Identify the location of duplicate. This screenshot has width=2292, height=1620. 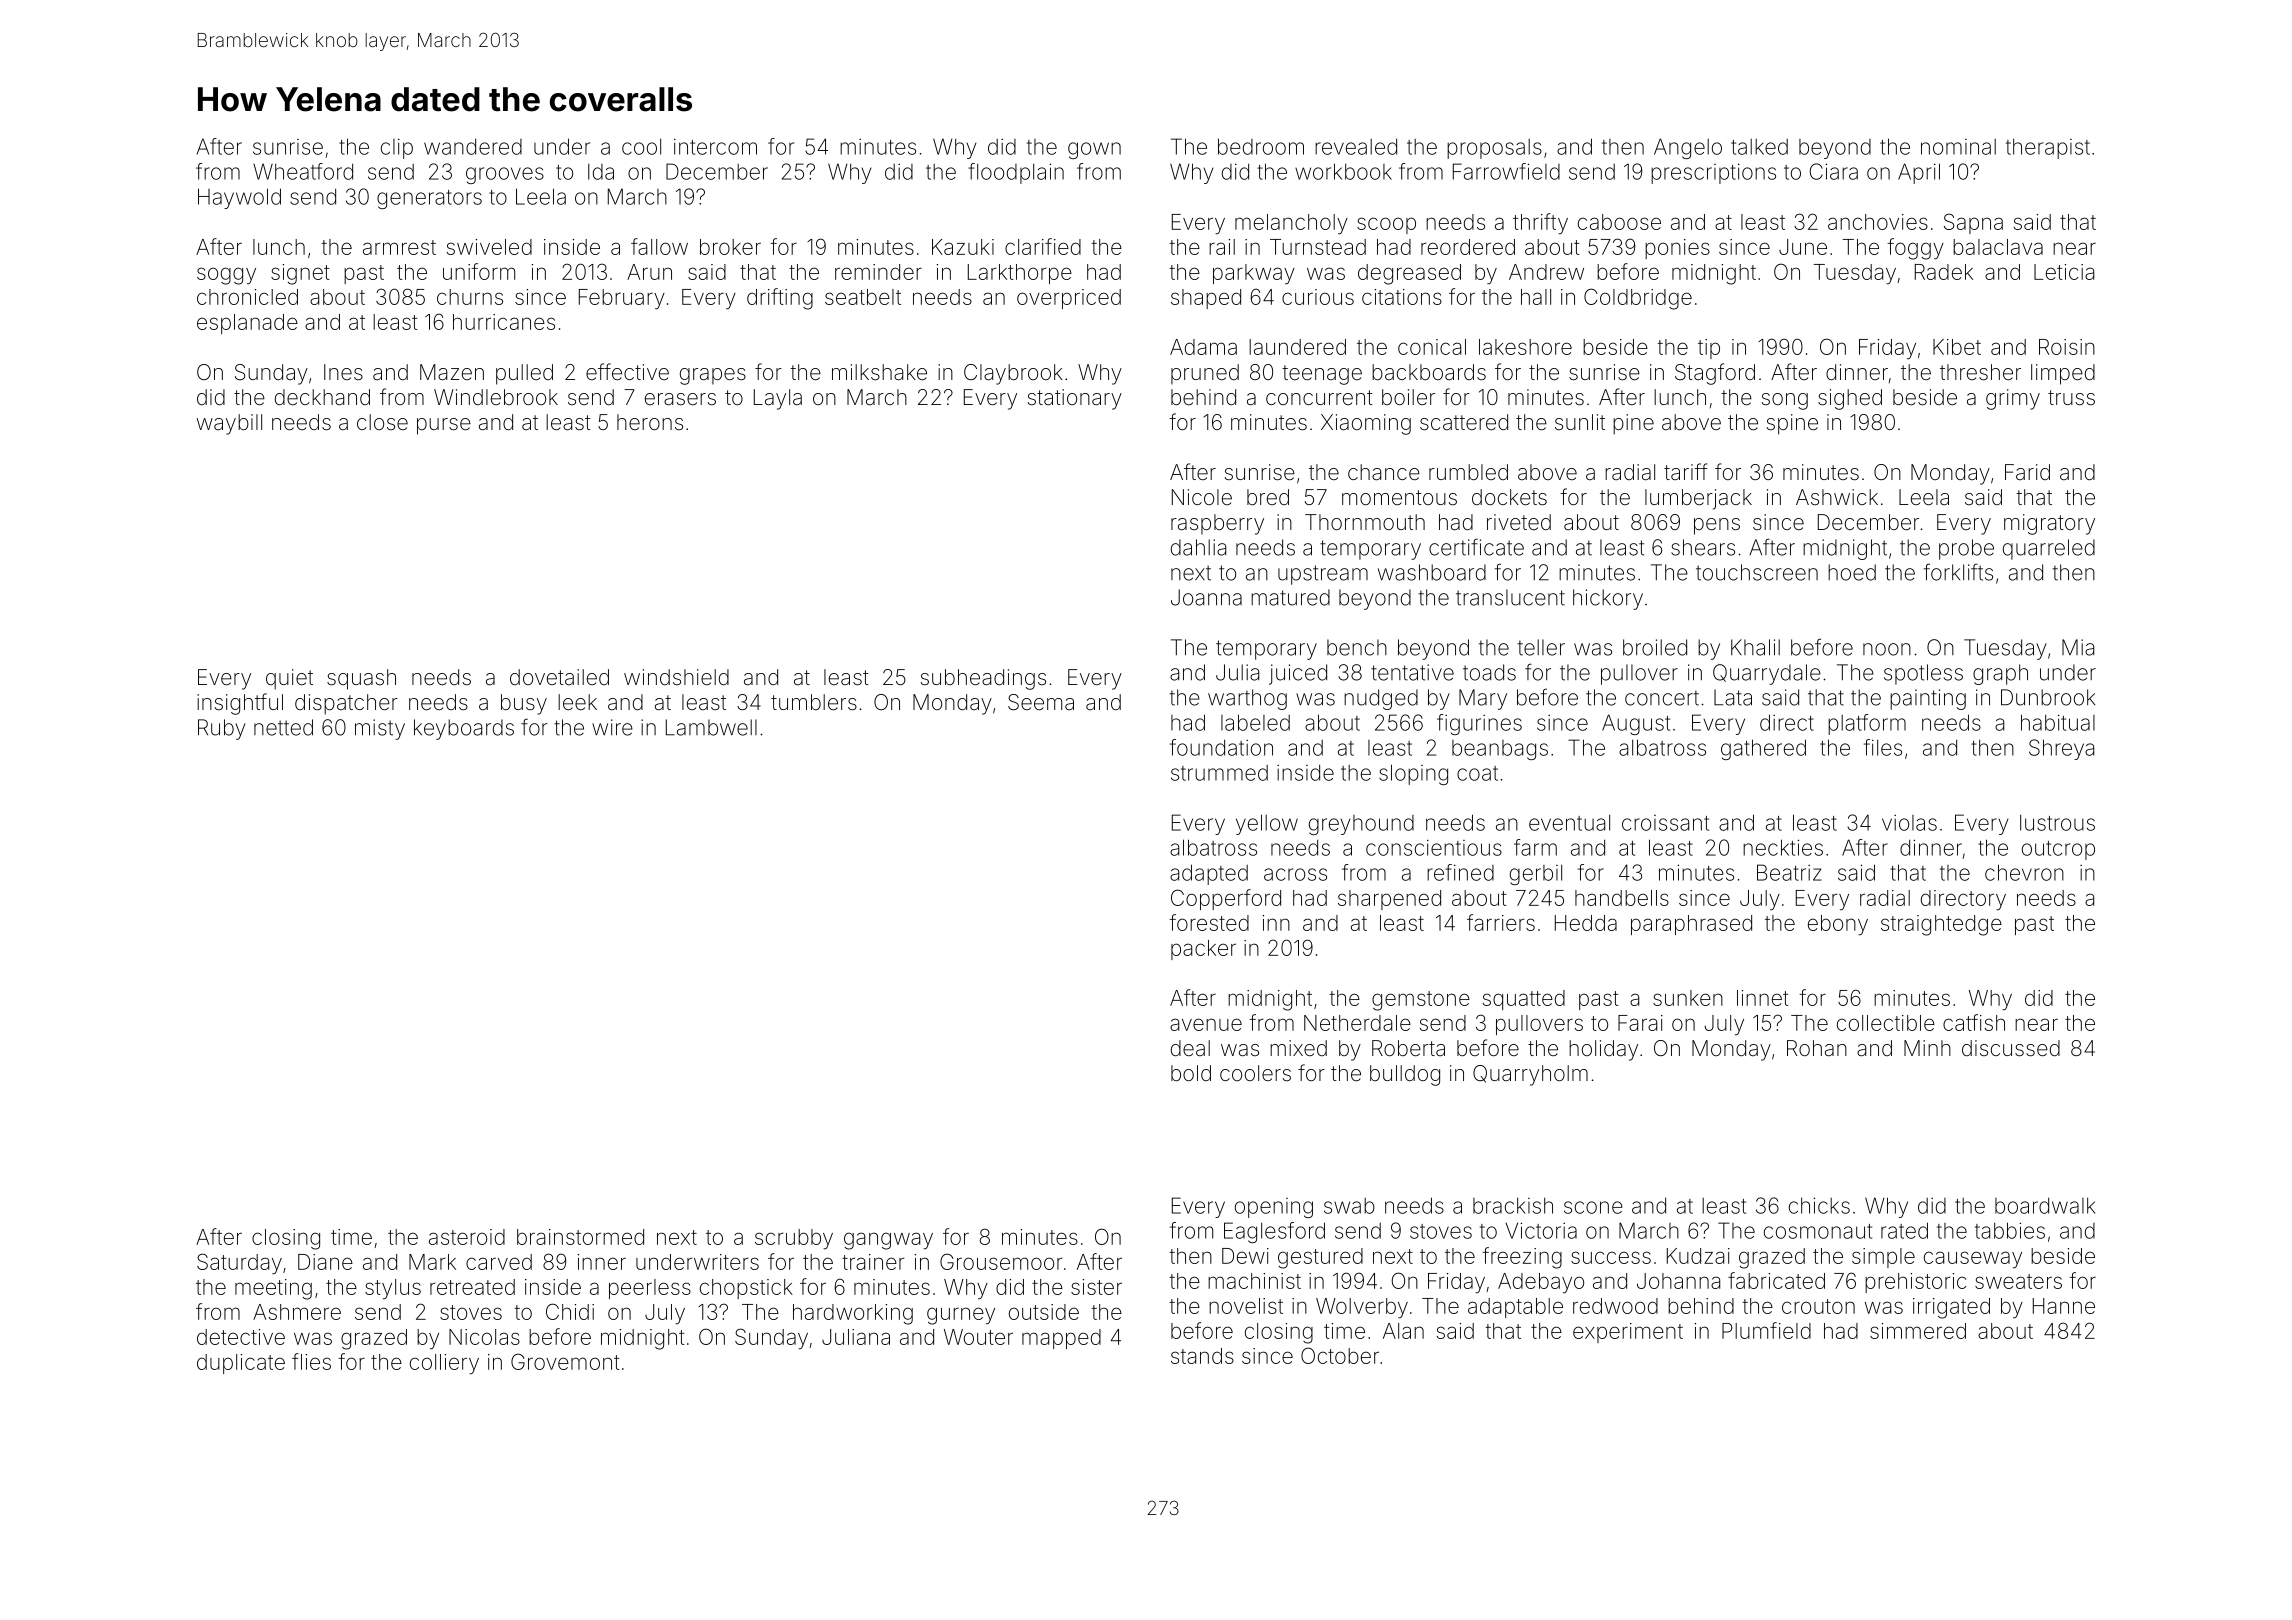
(241, 1364).
